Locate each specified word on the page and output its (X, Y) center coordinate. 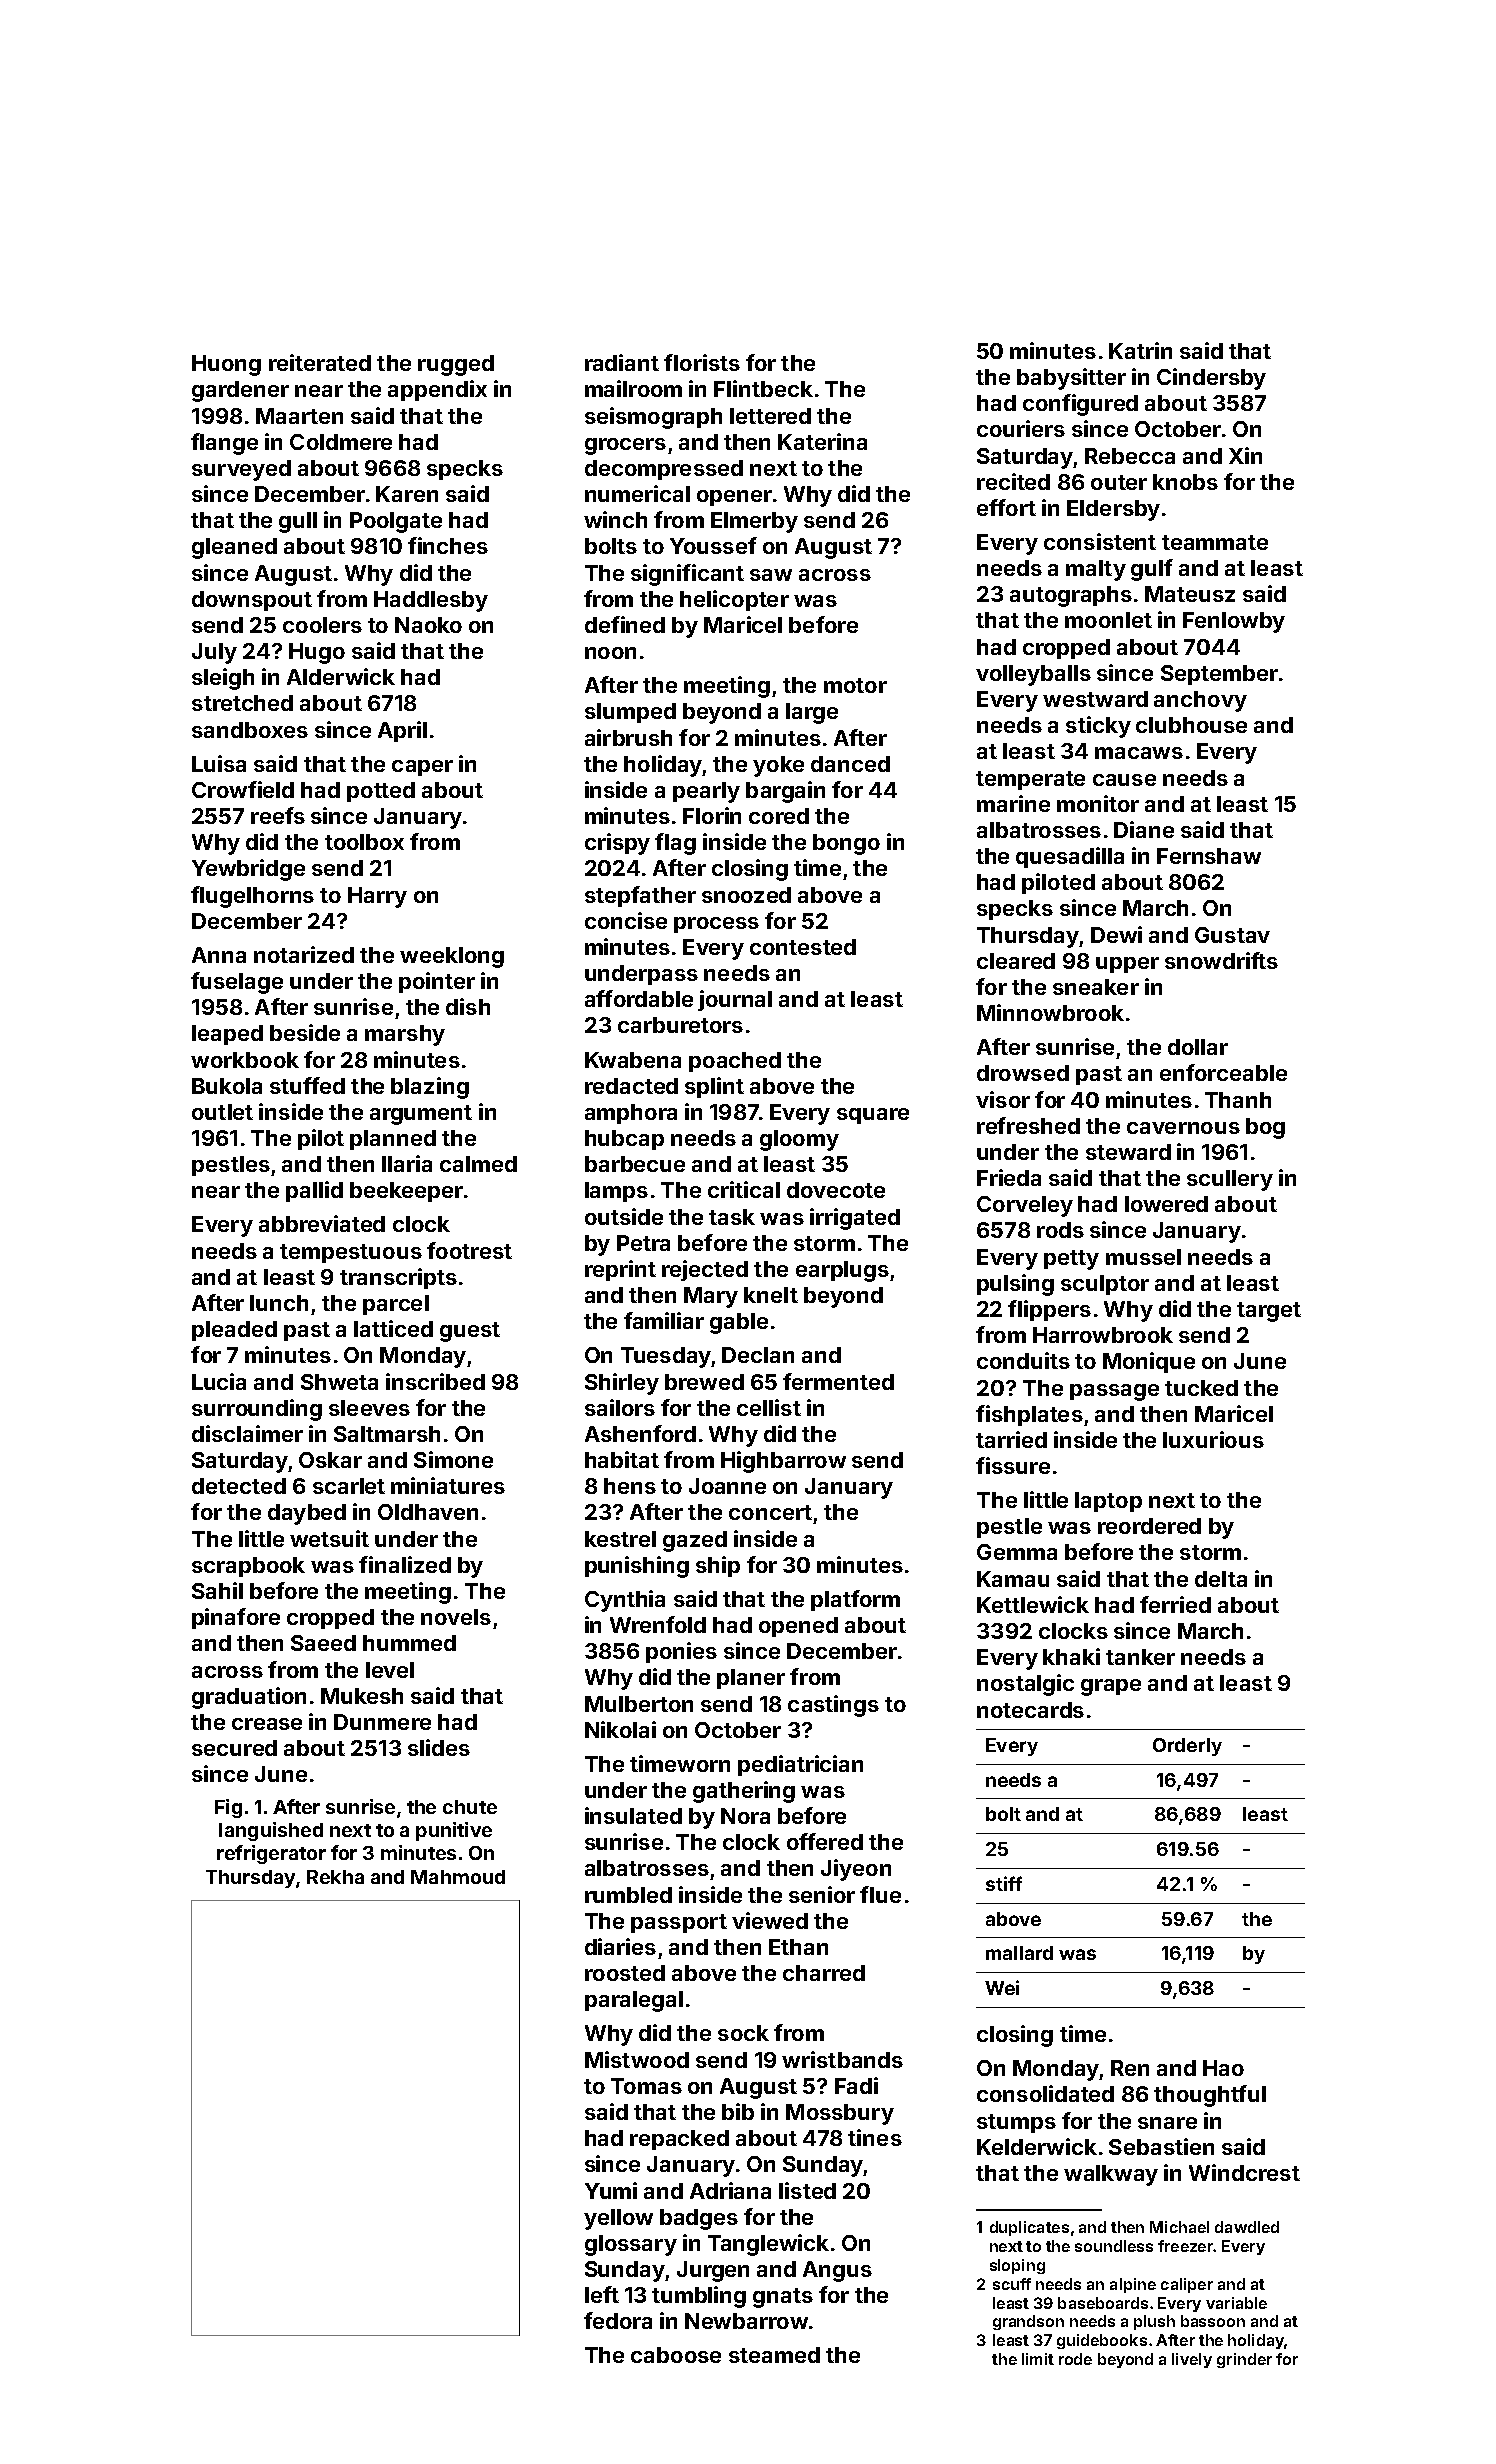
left (602, 2294)
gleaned (234, 548)
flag (675, 844)
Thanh (1238, 1100)
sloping (1017, 2266)
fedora (618, 2320)
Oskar (330, 1460)
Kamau (1013, 1579)
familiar (664, 1320)
